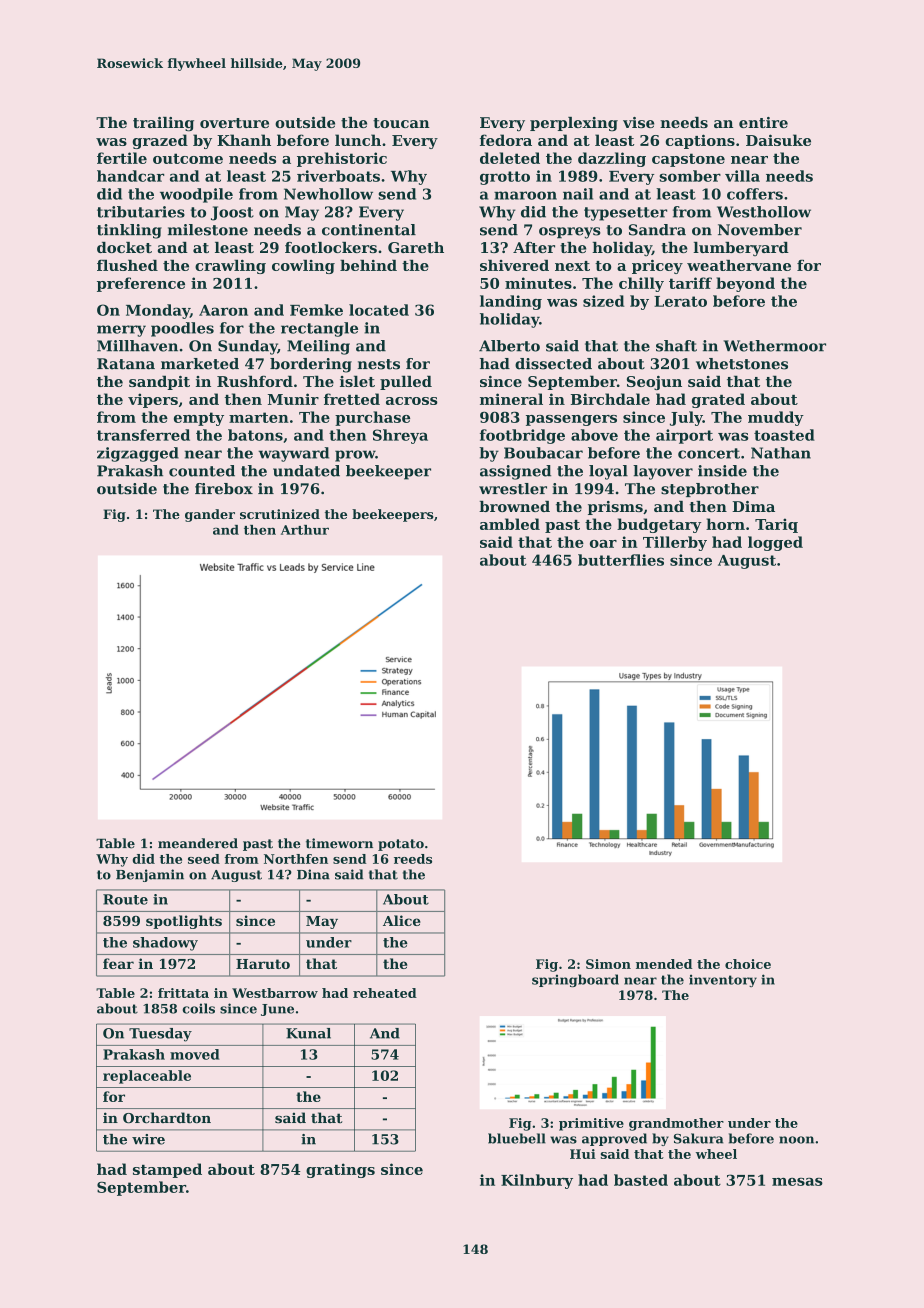  What do you see at coordinates (280, 514) in the screenshot?
I see `scrutinized` at bounding box center [280, 514].
